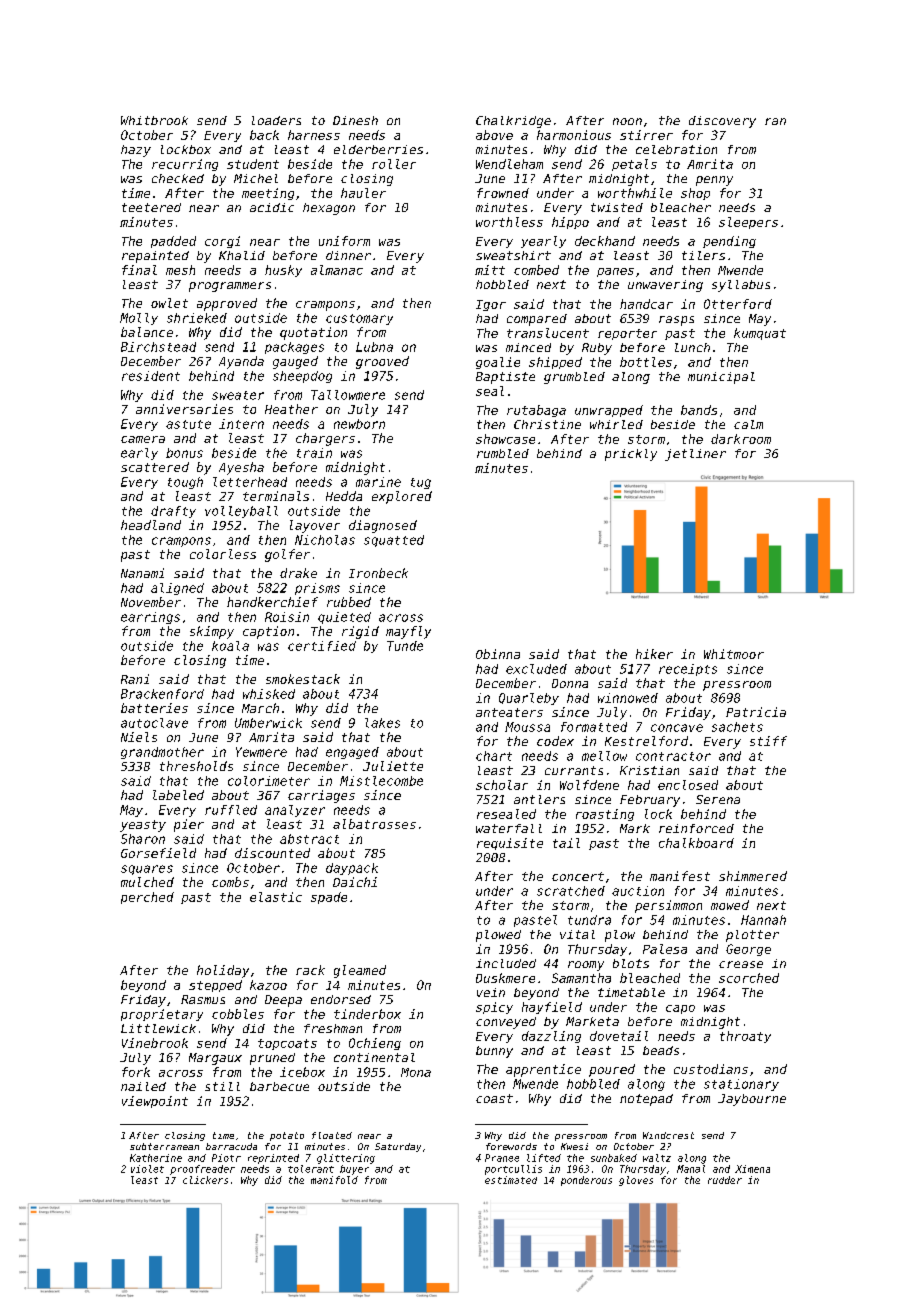 The image size is (908, 1316). I want to click on concave, so click(677, 728).
